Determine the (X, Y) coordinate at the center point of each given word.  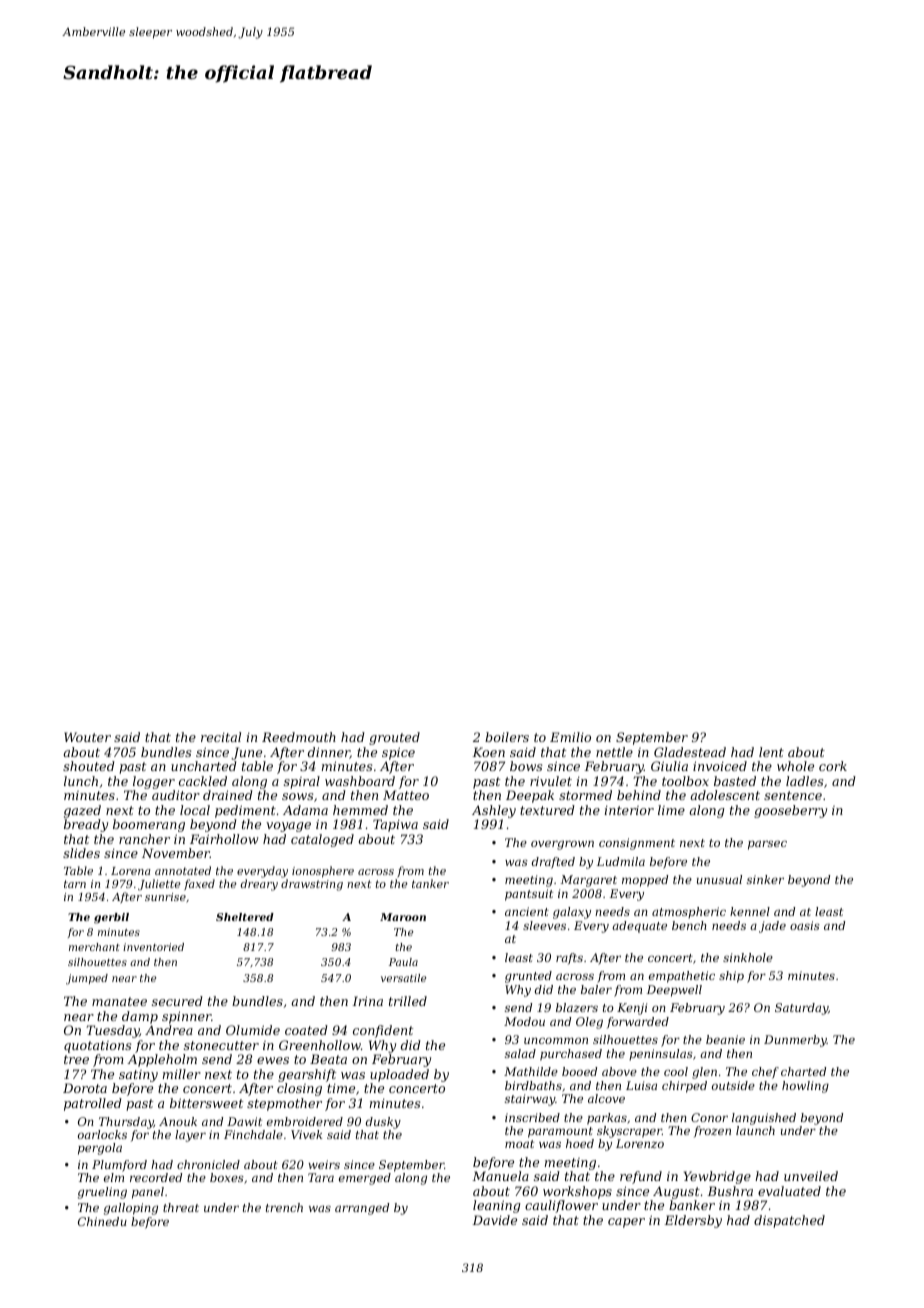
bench (689, 925)
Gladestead (690, 752)
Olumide (253, 1030)
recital (221, 737)
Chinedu (102, 1221)
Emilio (570, 737)
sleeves (544, 925)
